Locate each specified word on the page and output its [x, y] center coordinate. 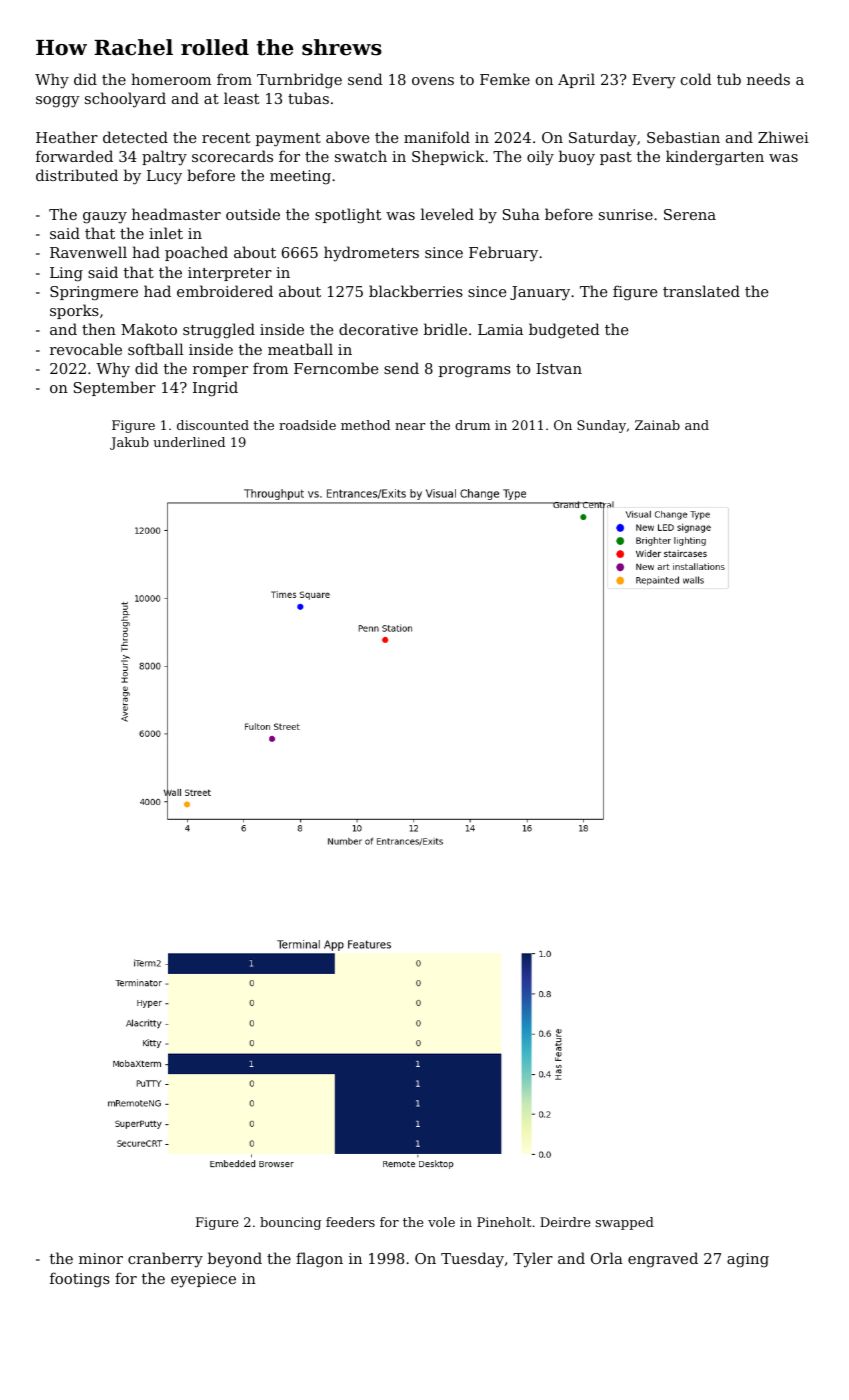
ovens [433, 81]
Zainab [657, 425]
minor [101, 1258]
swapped [624, 1223]
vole [441, 1222]
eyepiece [203, 1280]
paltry [164, 158]
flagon [319, 1260]
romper [220, 371]
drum [472, 425]
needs [768, 79]
